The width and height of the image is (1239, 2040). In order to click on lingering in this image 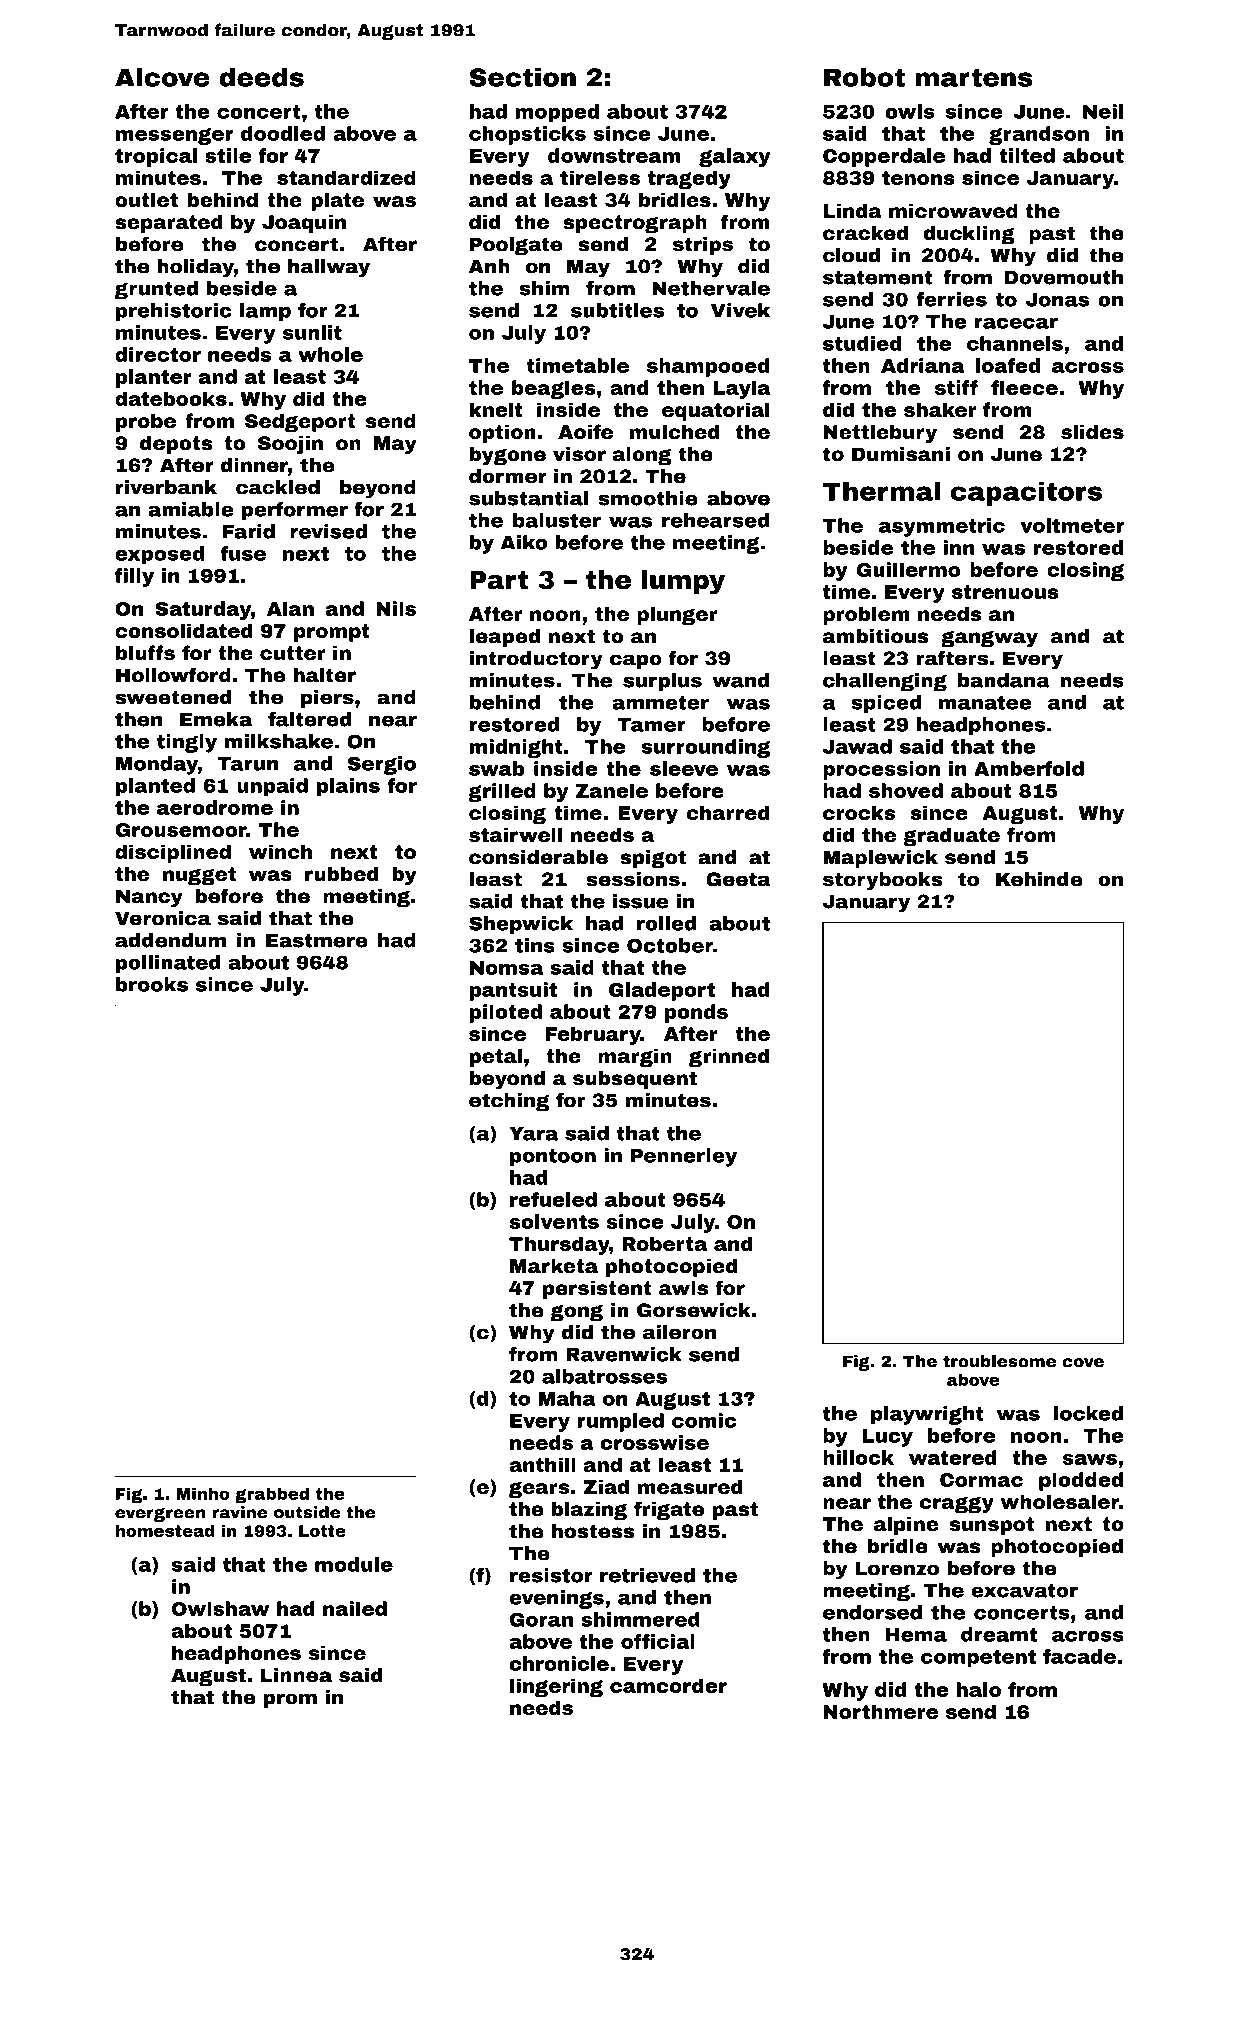, I will do `click(556, 1687)`.
